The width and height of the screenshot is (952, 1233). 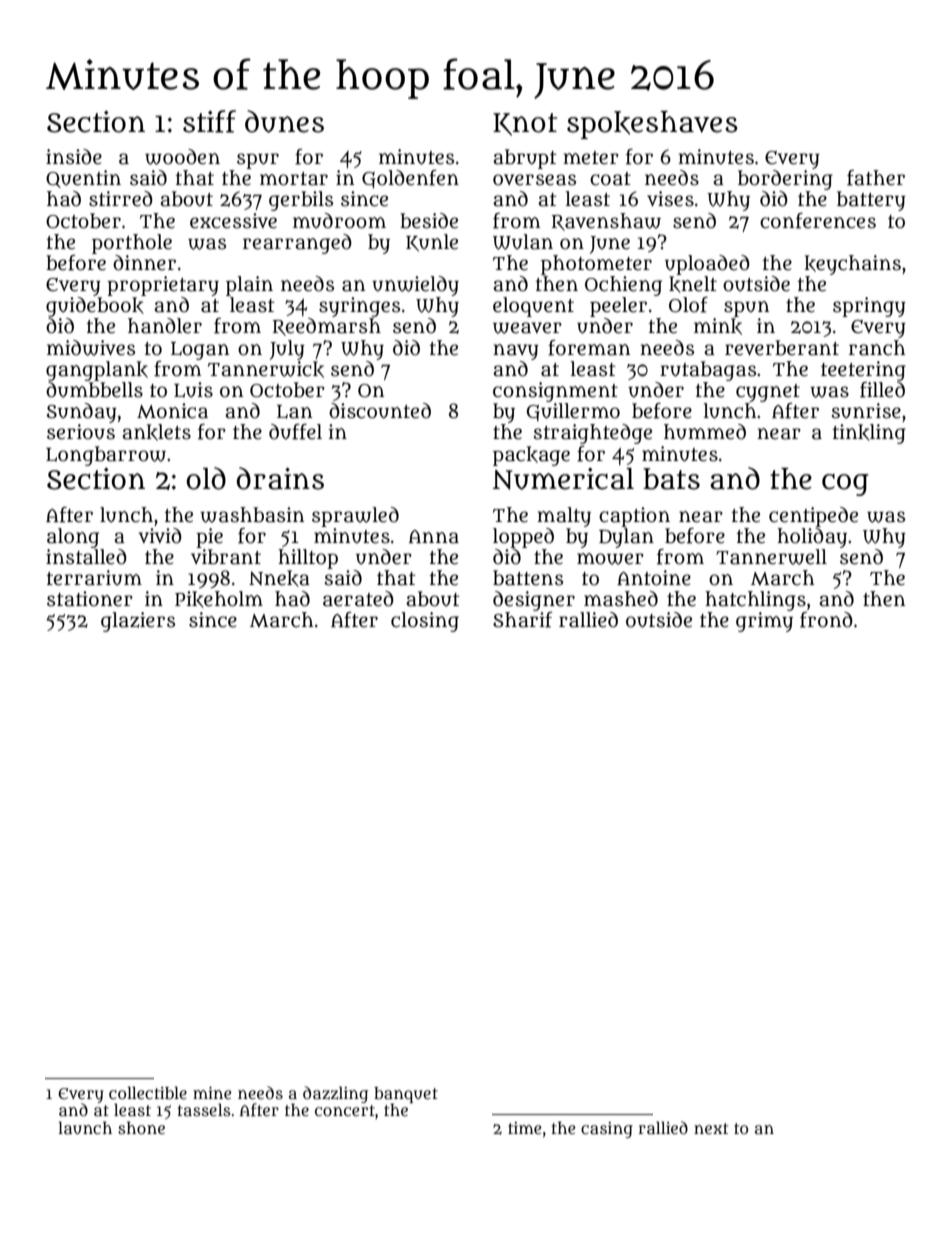 I want to click on Longbarrow, so click(x=106, y=456).
